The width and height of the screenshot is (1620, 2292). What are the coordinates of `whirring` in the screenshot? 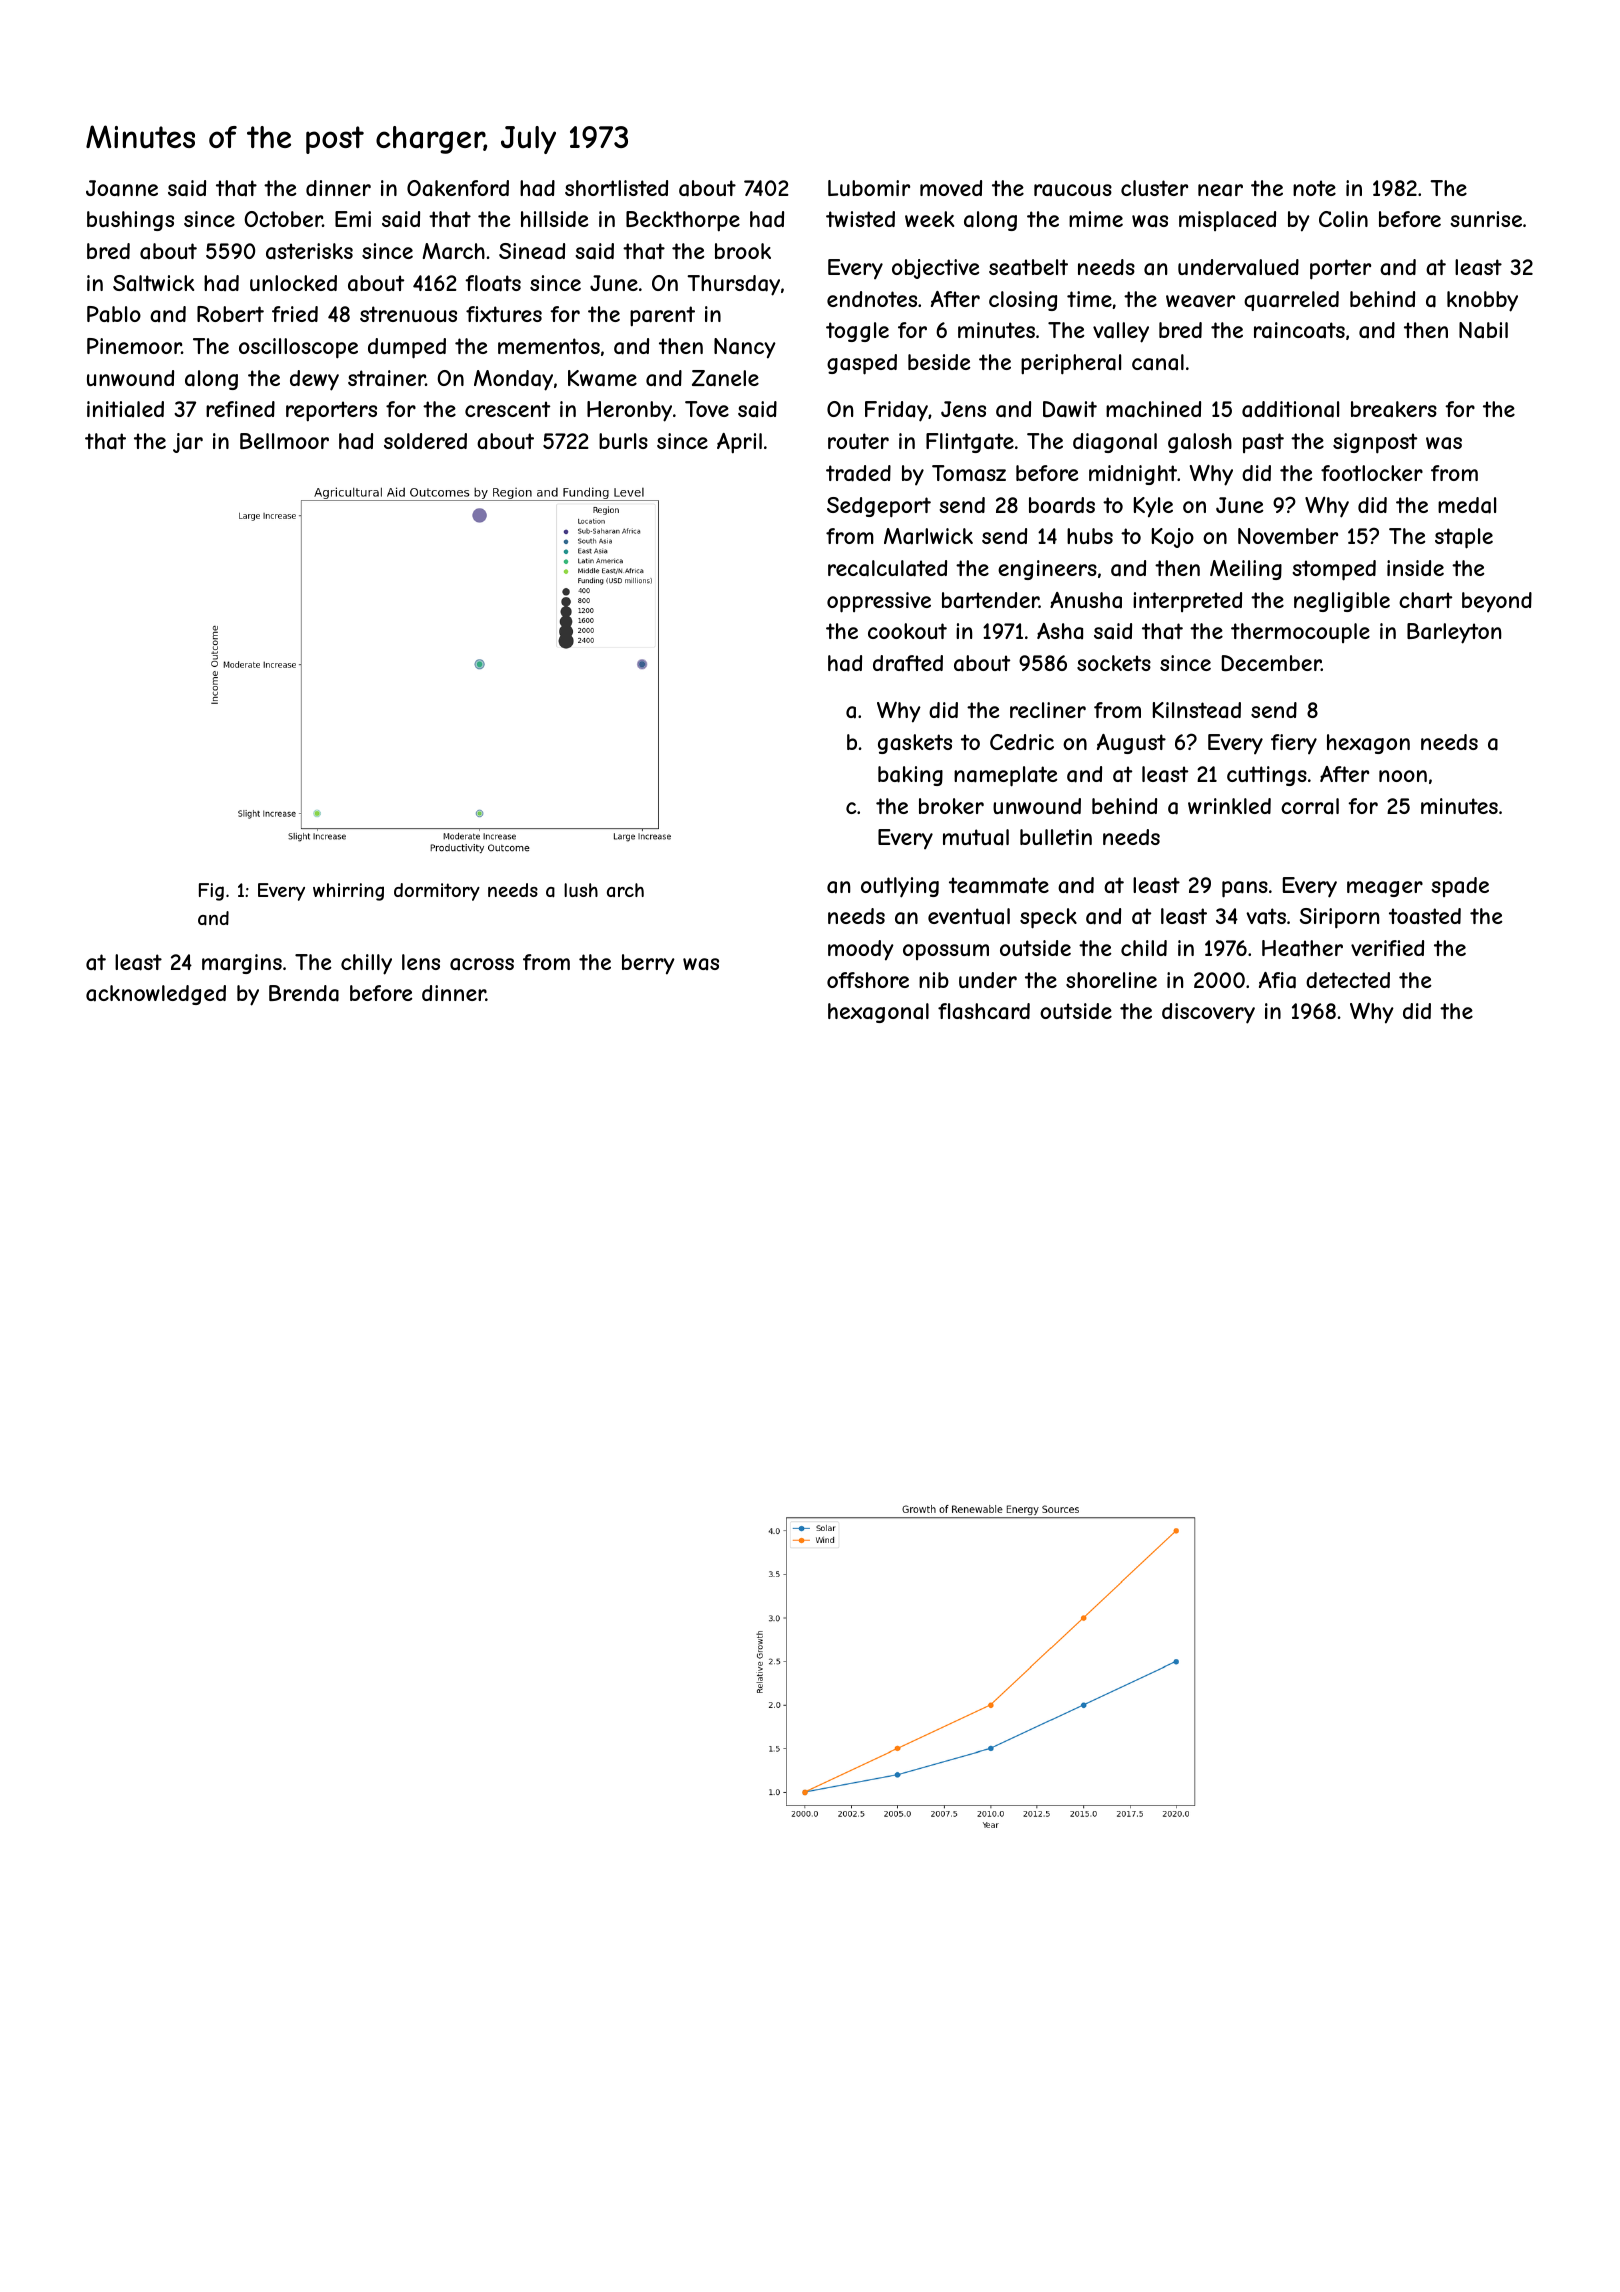 It's located at (348, 892).
